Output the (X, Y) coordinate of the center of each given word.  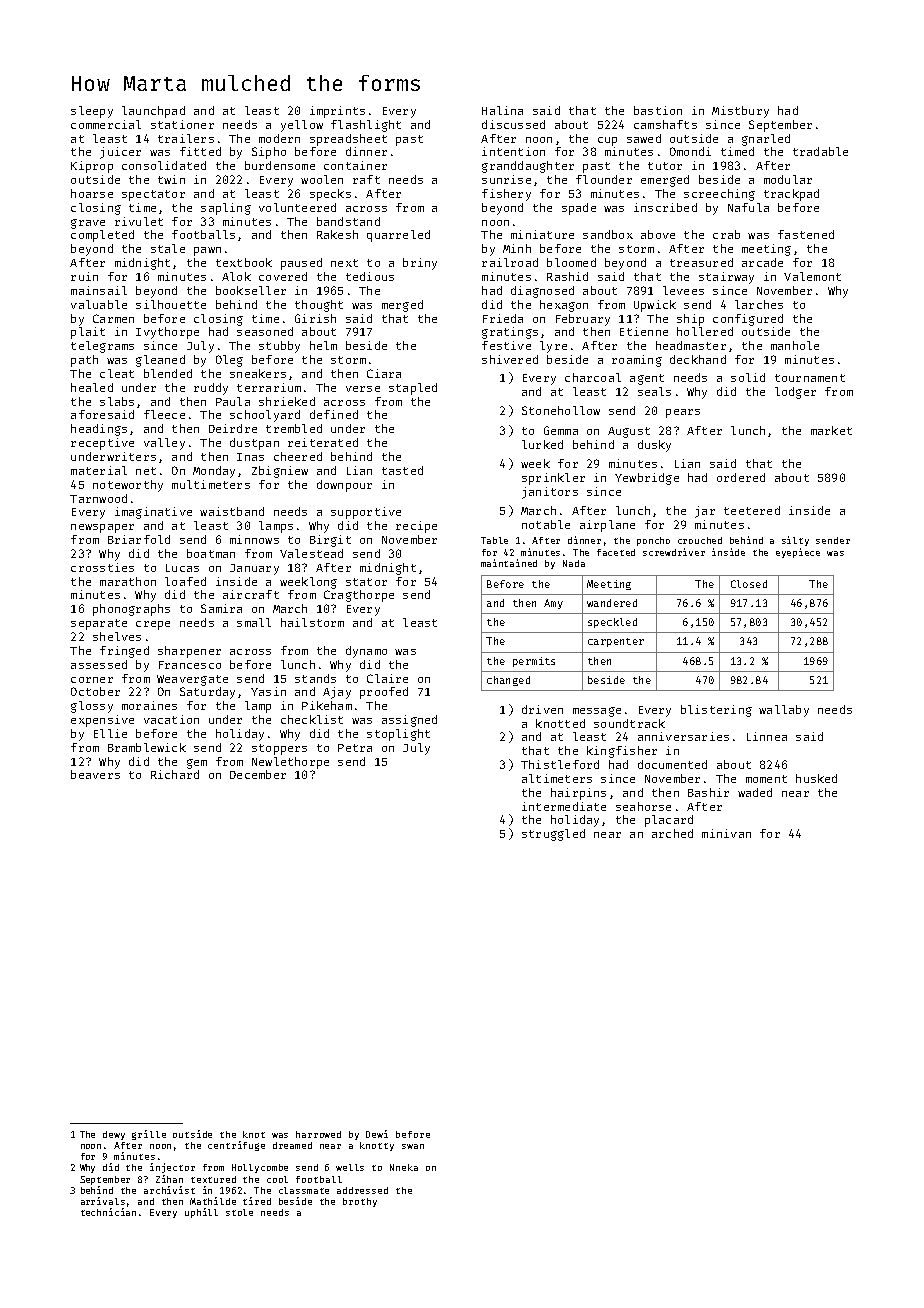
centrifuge (236, 1146)
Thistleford (560, 764)
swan (413, 1146)
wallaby (784, 711)
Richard (175, 774)
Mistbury (740, 112)
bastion (658, 110)
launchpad (153, 112)
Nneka (404, 1167)
